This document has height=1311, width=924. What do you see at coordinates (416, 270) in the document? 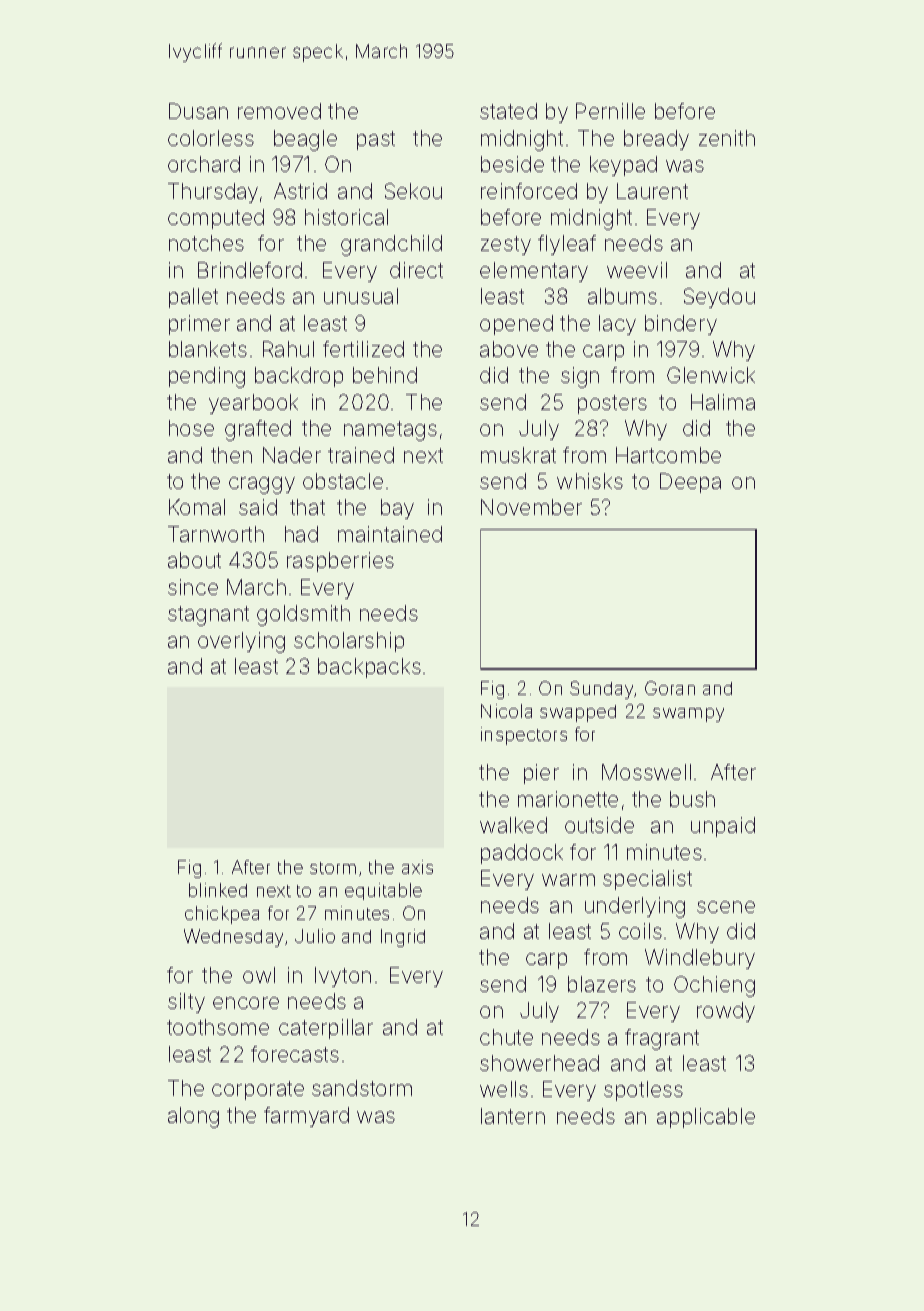
I see `direct` at bounding box center [416, 270].
